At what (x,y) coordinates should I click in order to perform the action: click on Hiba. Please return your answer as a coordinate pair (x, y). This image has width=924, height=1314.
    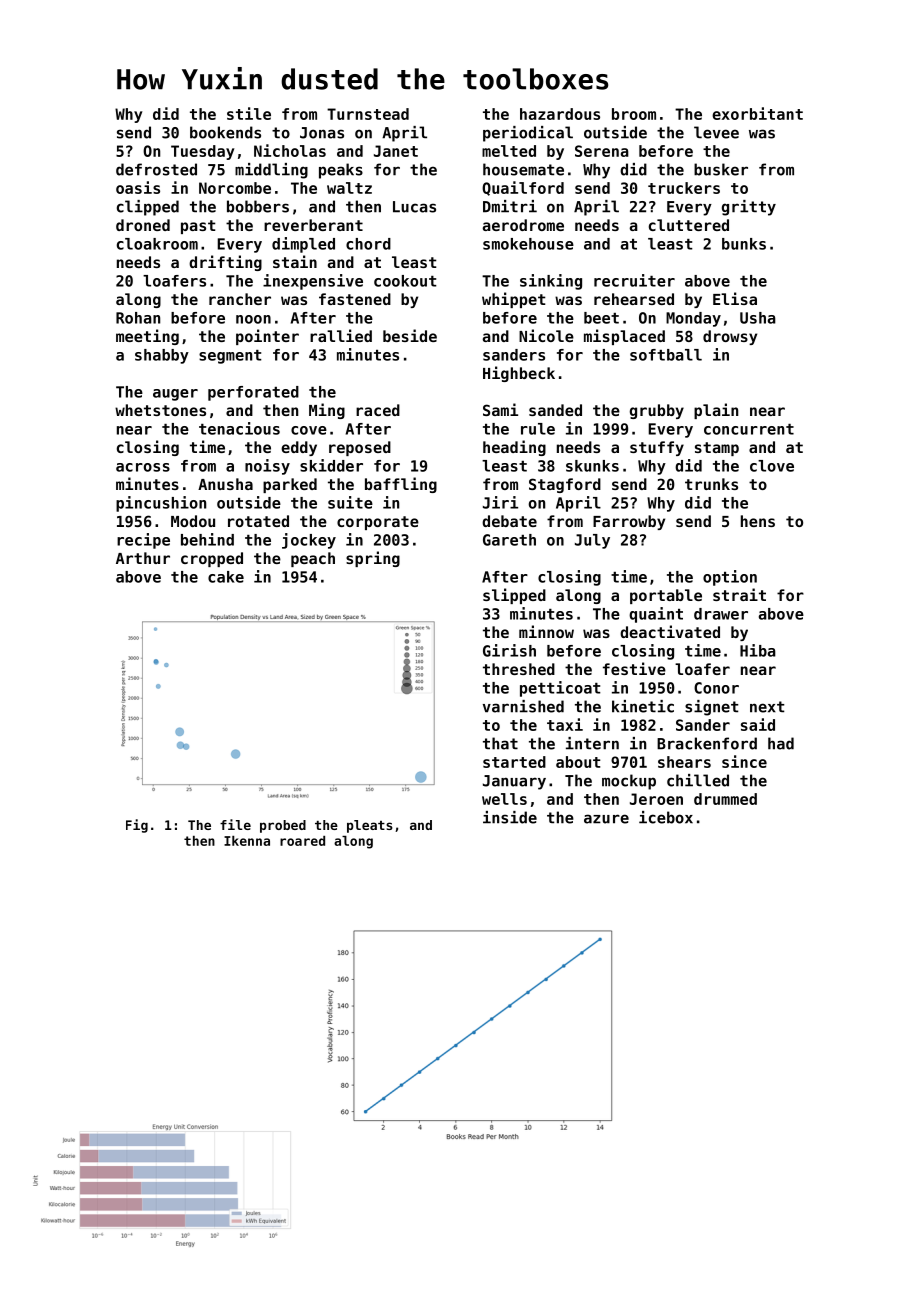
    Looking at the image, I should click on (758, 650).
